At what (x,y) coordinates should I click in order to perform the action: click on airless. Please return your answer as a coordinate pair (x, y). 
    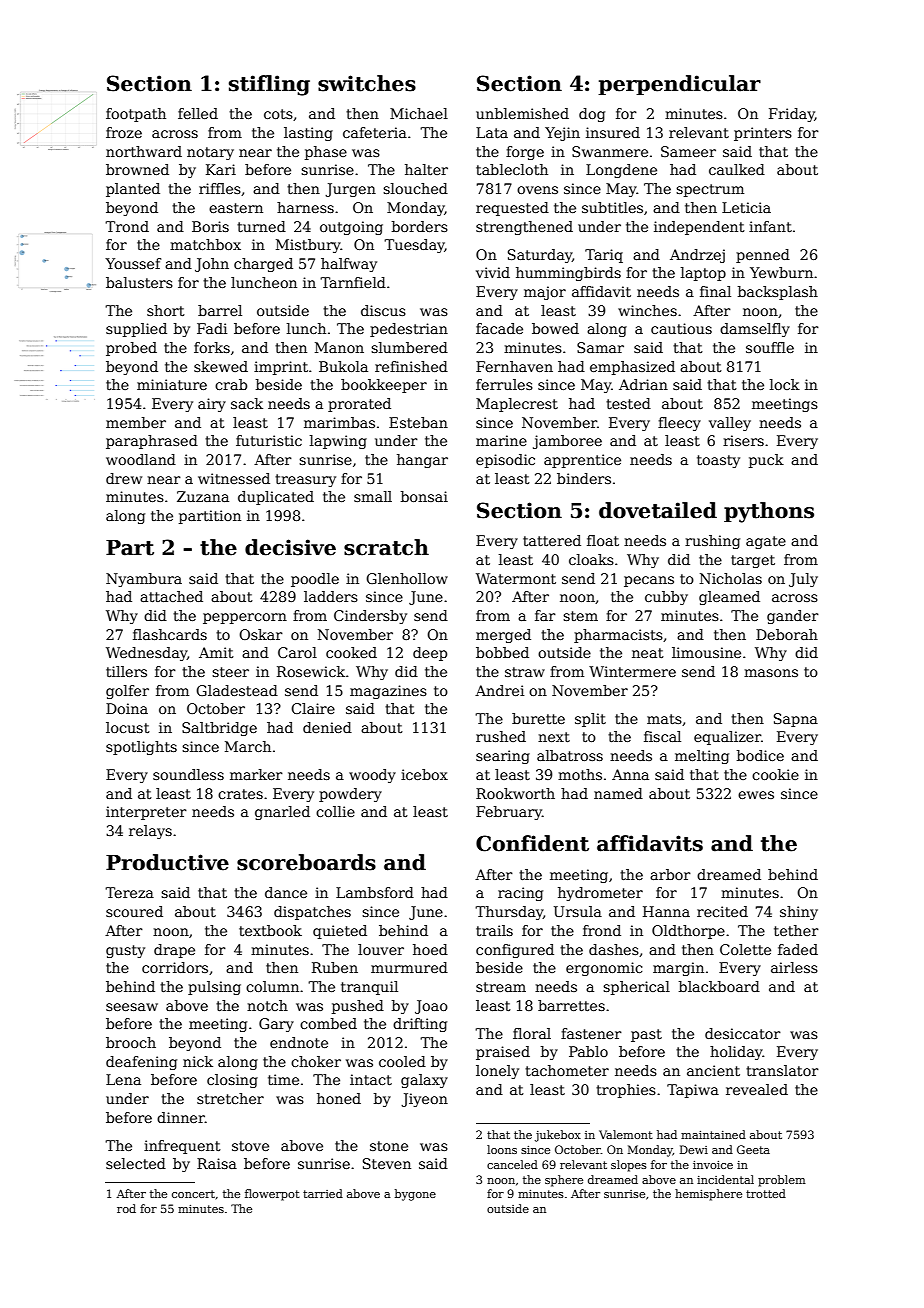
    Looking at the image, I should click on (794, 967).
